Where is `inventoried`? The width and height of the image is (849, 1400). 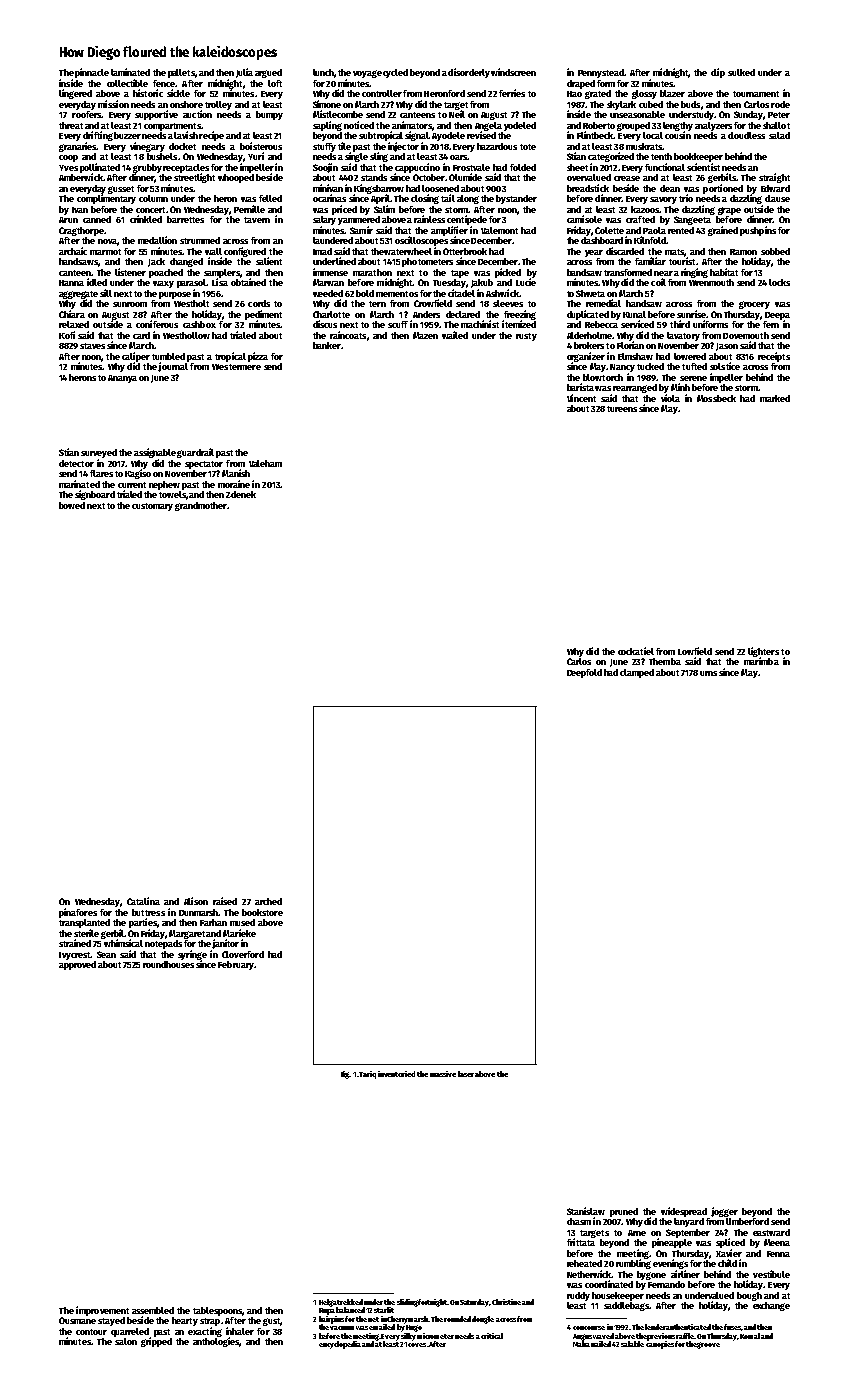
inventoried is located at coordinates (396, 1074).
